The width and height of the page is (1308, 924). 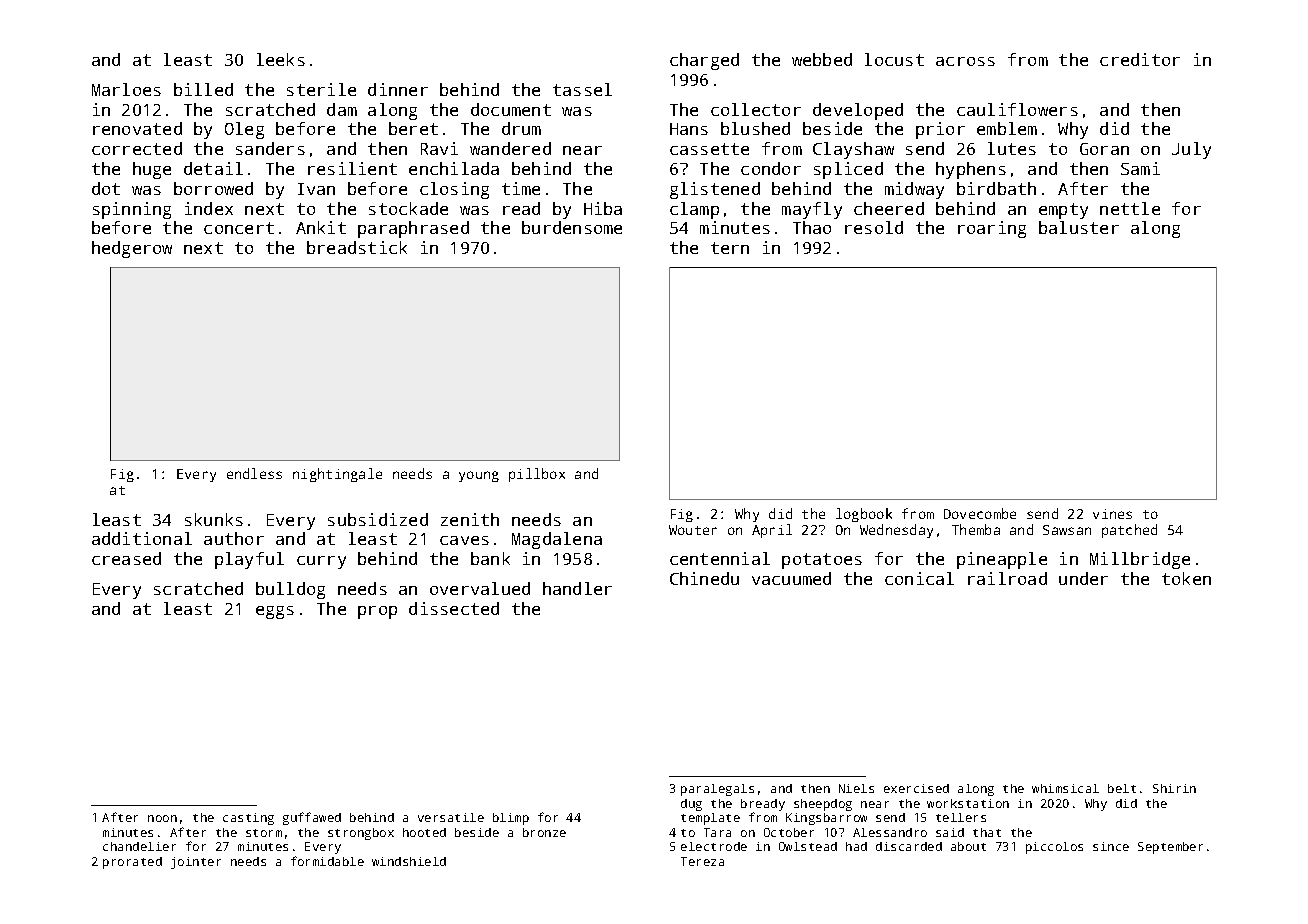 What do you see at coordinates (1140, 59) in the page?
I see `creditor` at bounding box center [1140, 59].
